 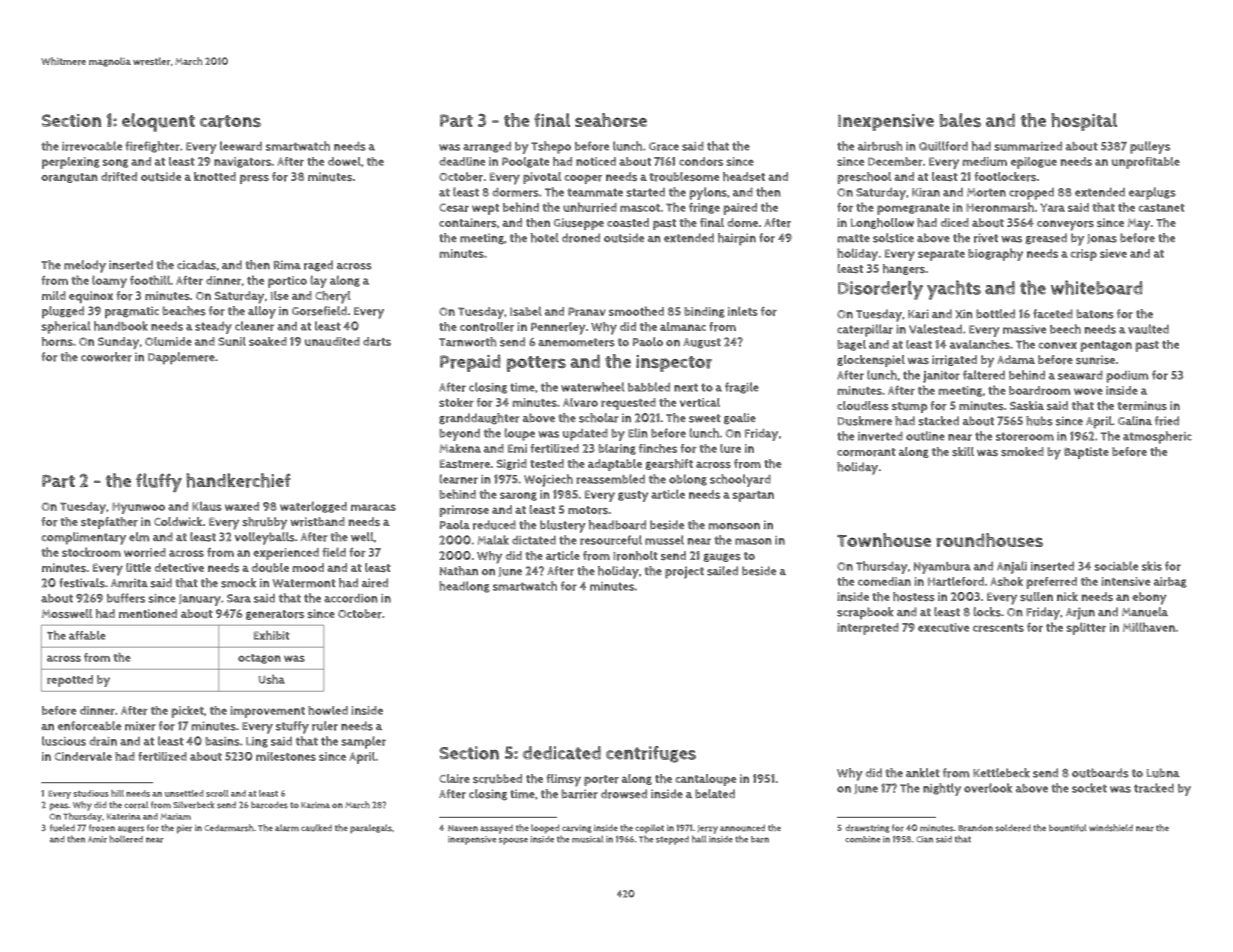 What do you see at coordinates (995, 314) in the screenshot?
I see `bottled` at bounding box center [995, 314].
